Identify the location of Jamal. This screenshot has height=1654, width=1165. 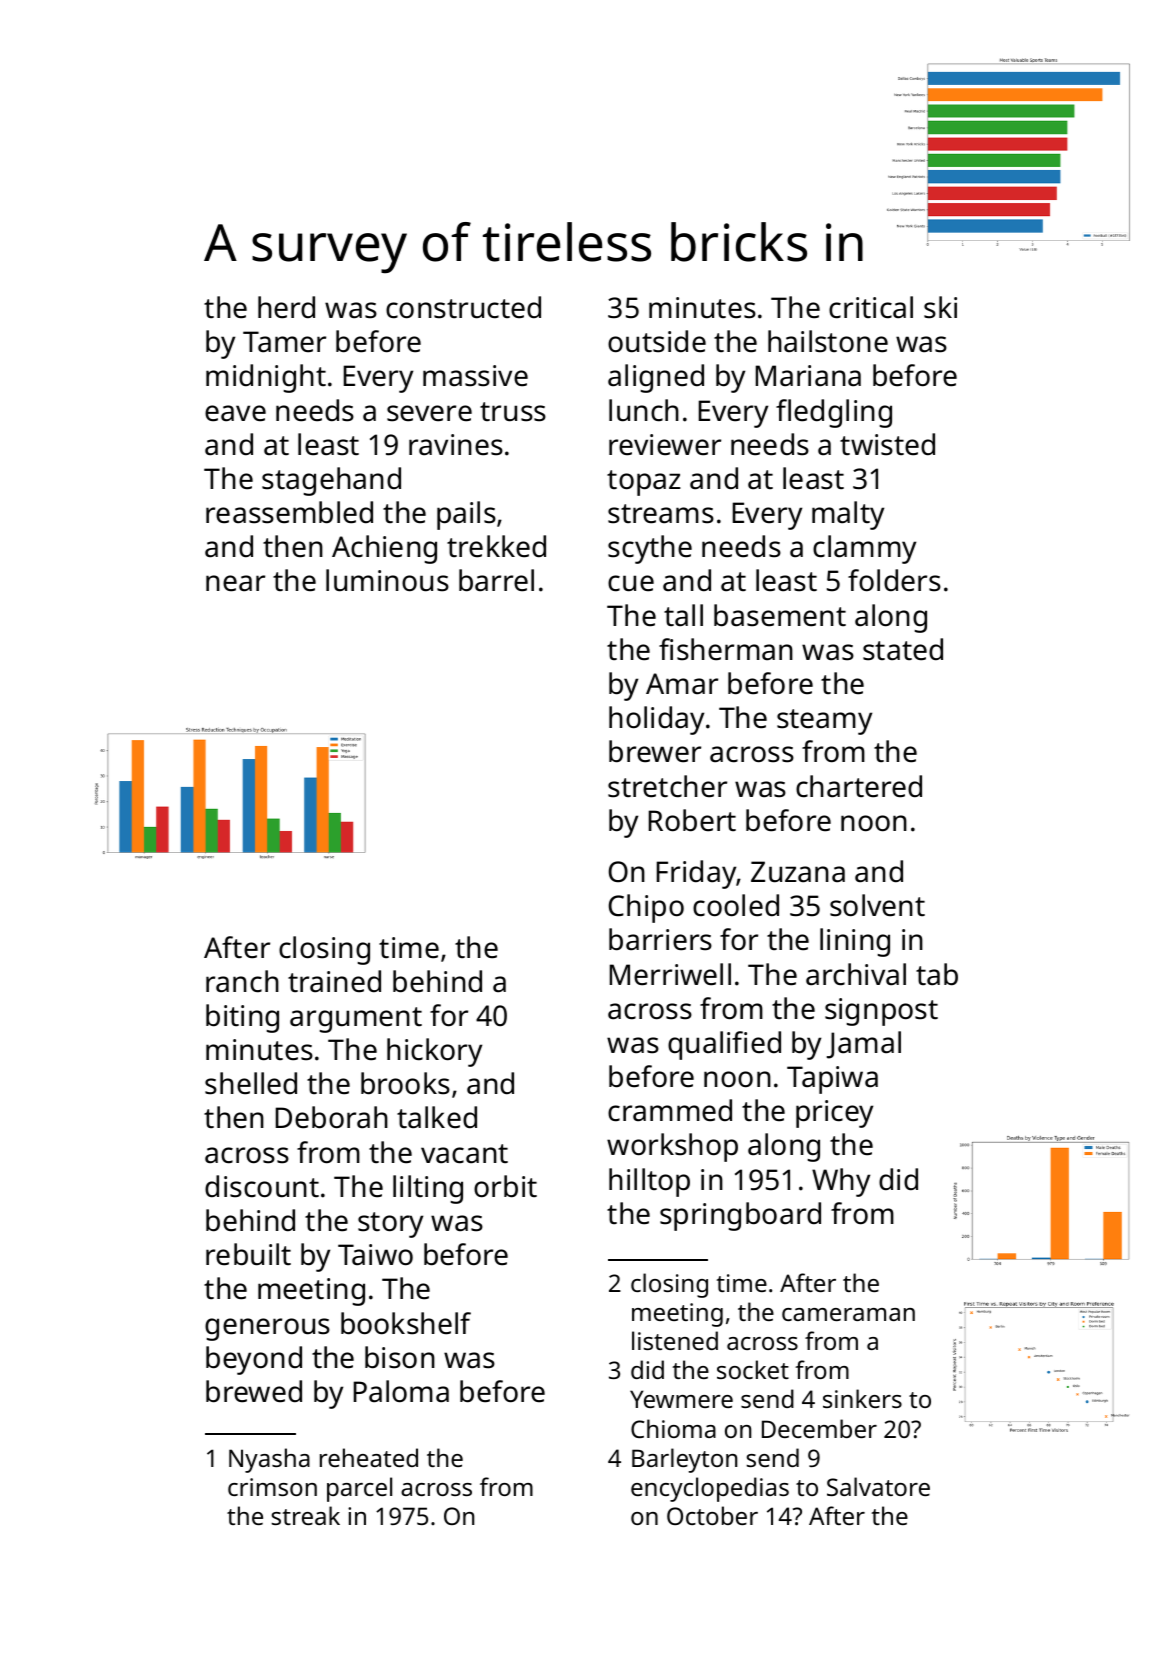
(864, 1045).
